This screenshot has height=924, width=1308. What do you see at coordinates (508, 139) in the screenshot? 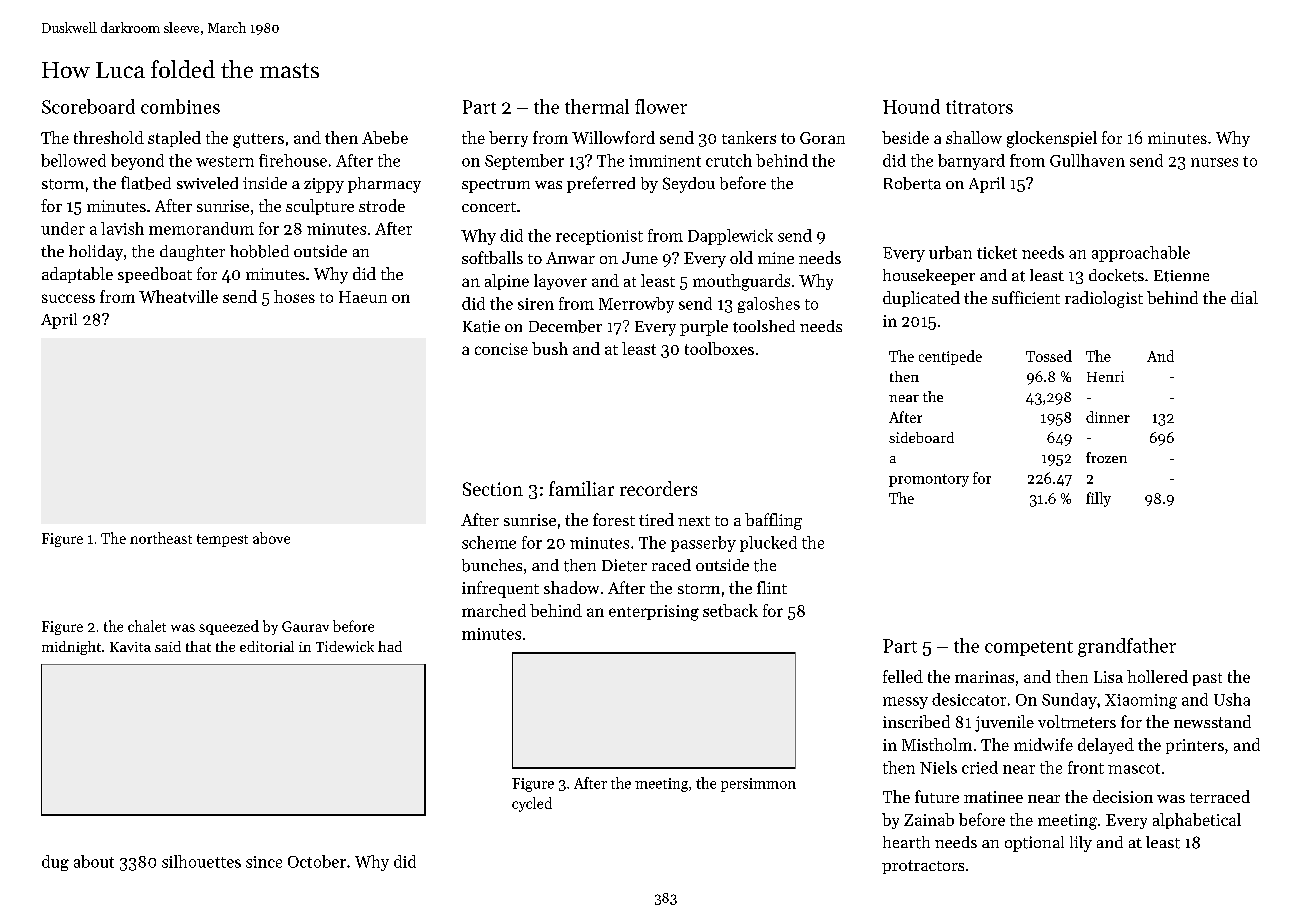
I see `berry` at bounding box center [508, 139].
